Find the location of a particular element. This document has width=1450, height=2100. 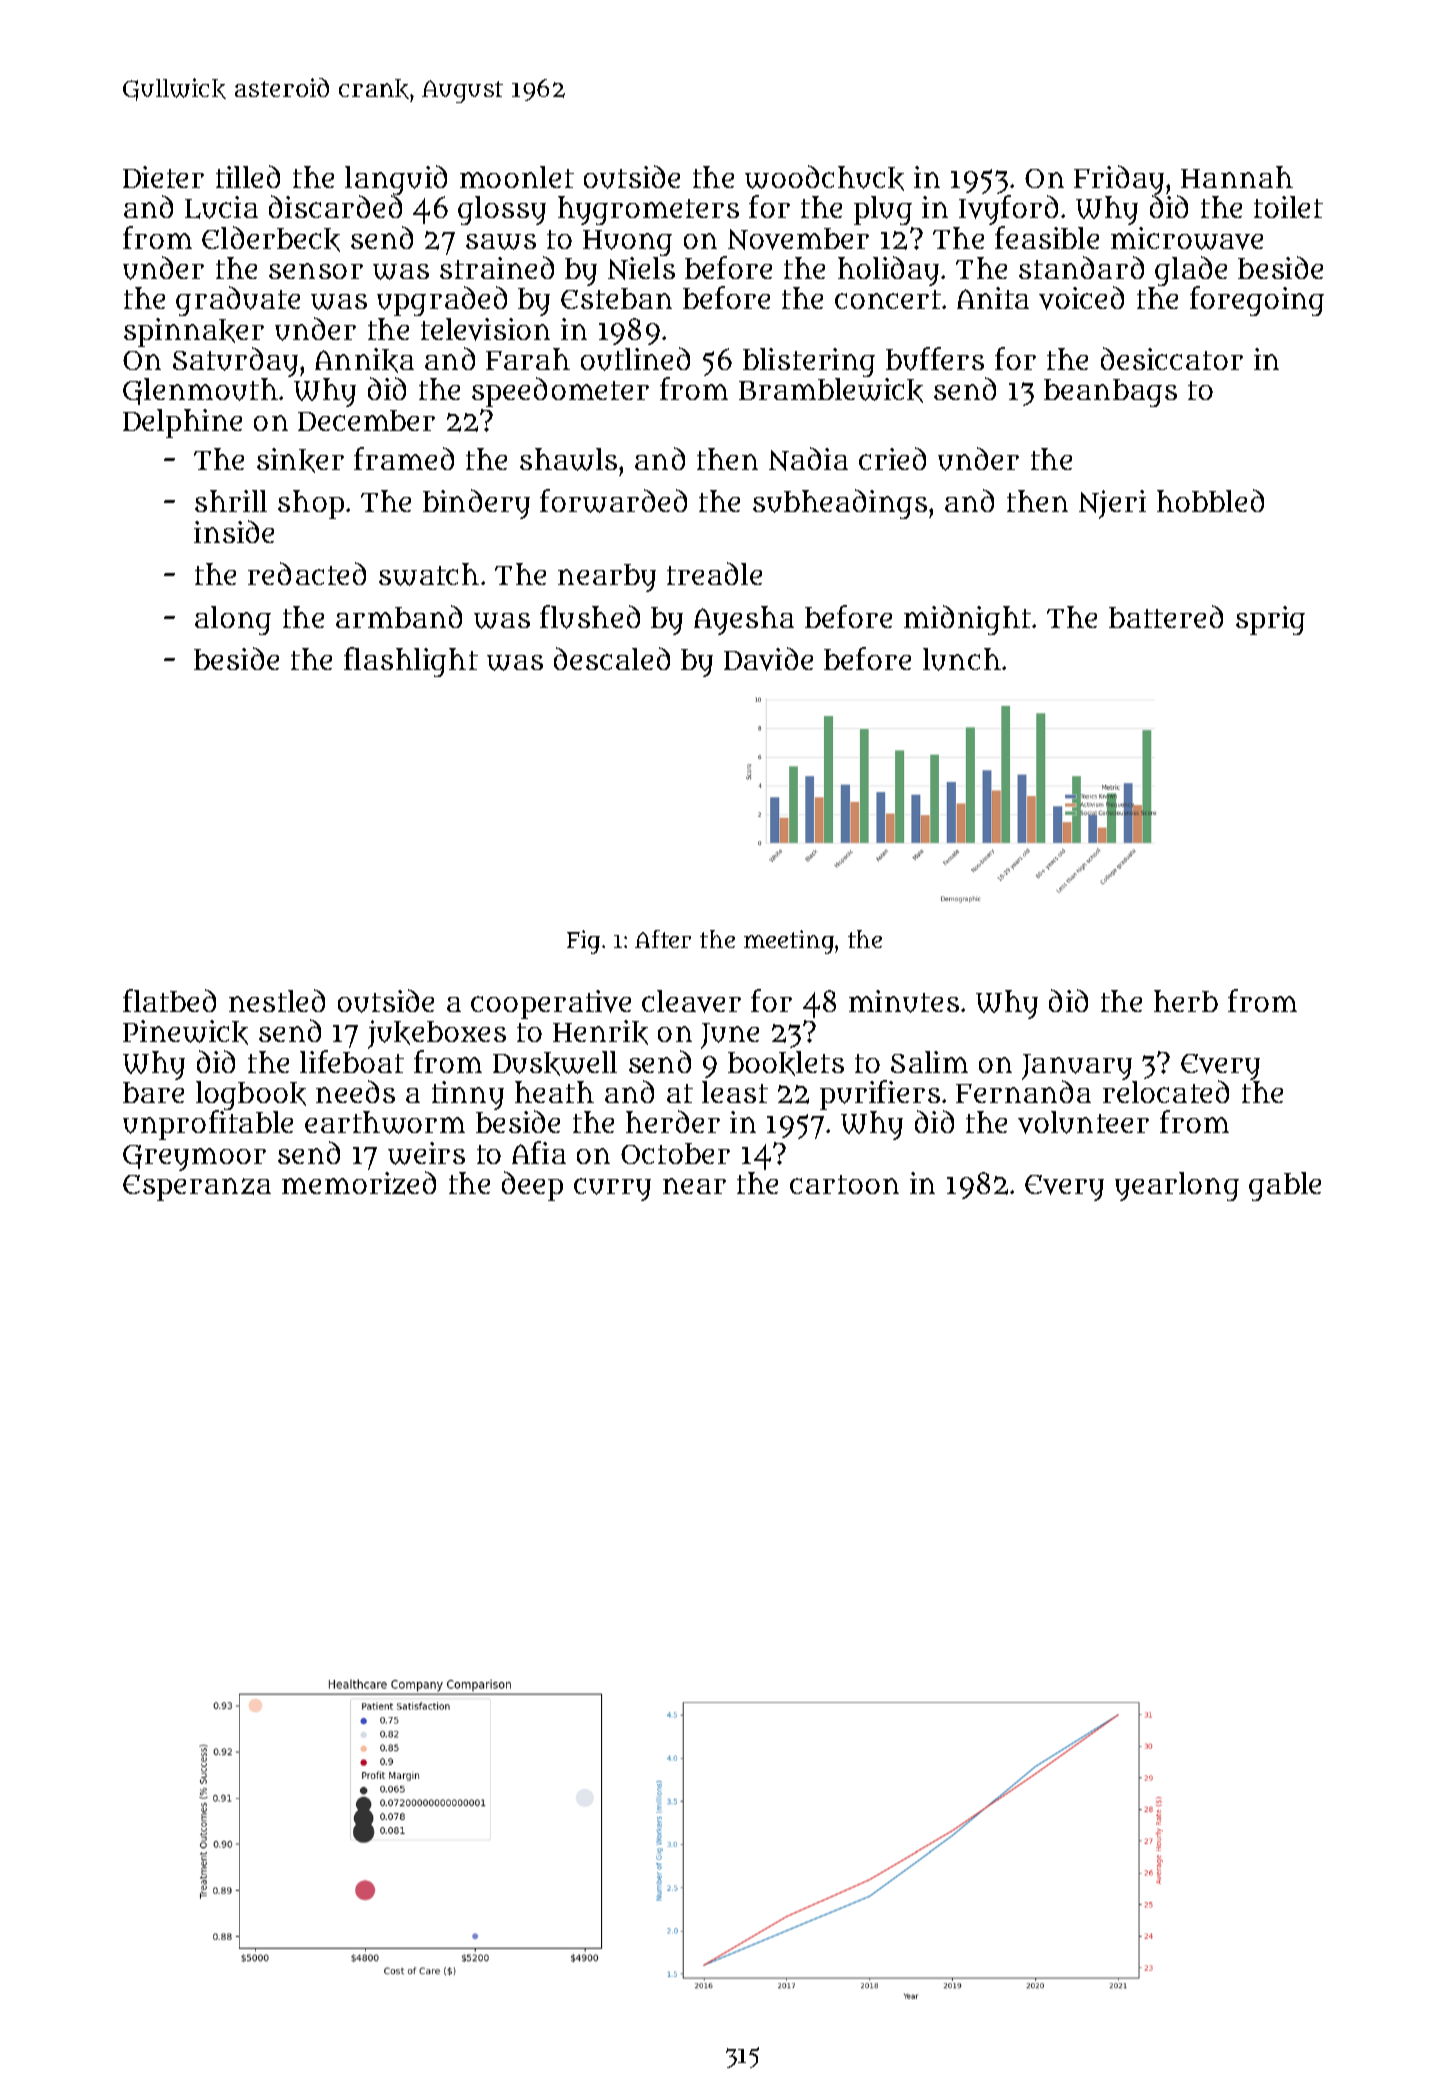

relocated is located at coordinates (1166, 1092).
